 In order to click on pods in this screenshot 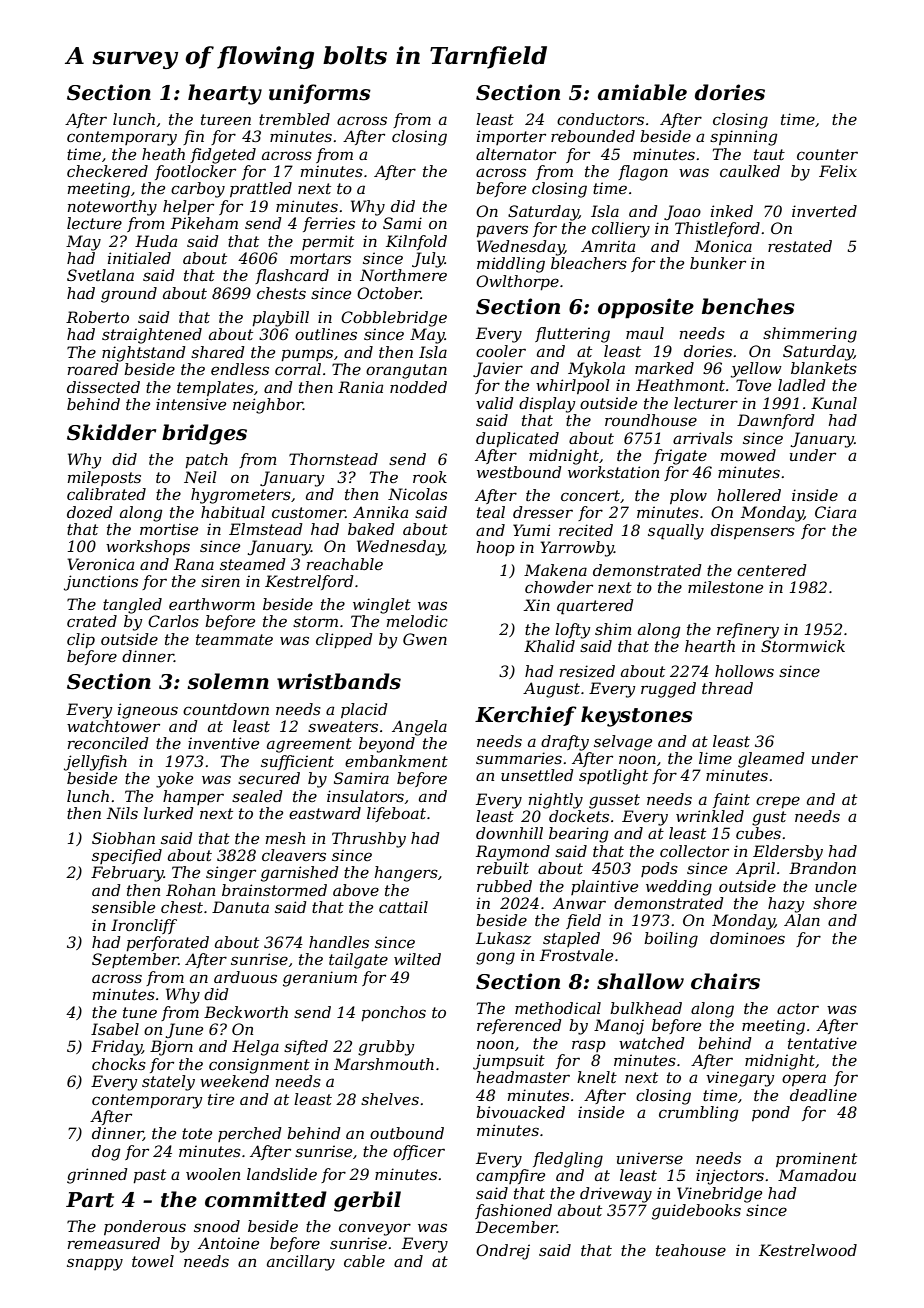, I will do `click(659, 869)`.
